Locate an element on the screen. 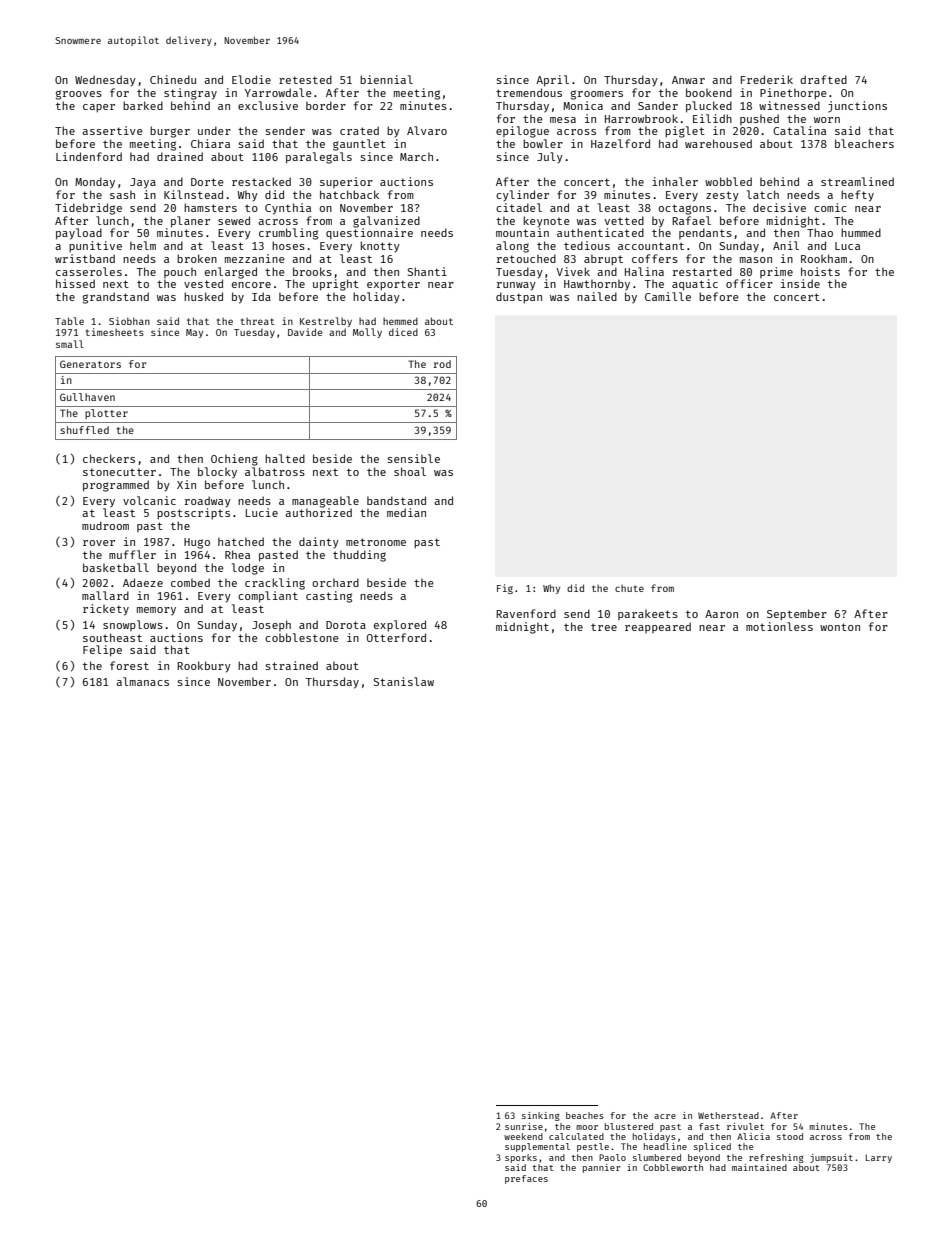 This screenshot has width=952, height=1233. Stanislaw is located at coordinates (404, 681).
